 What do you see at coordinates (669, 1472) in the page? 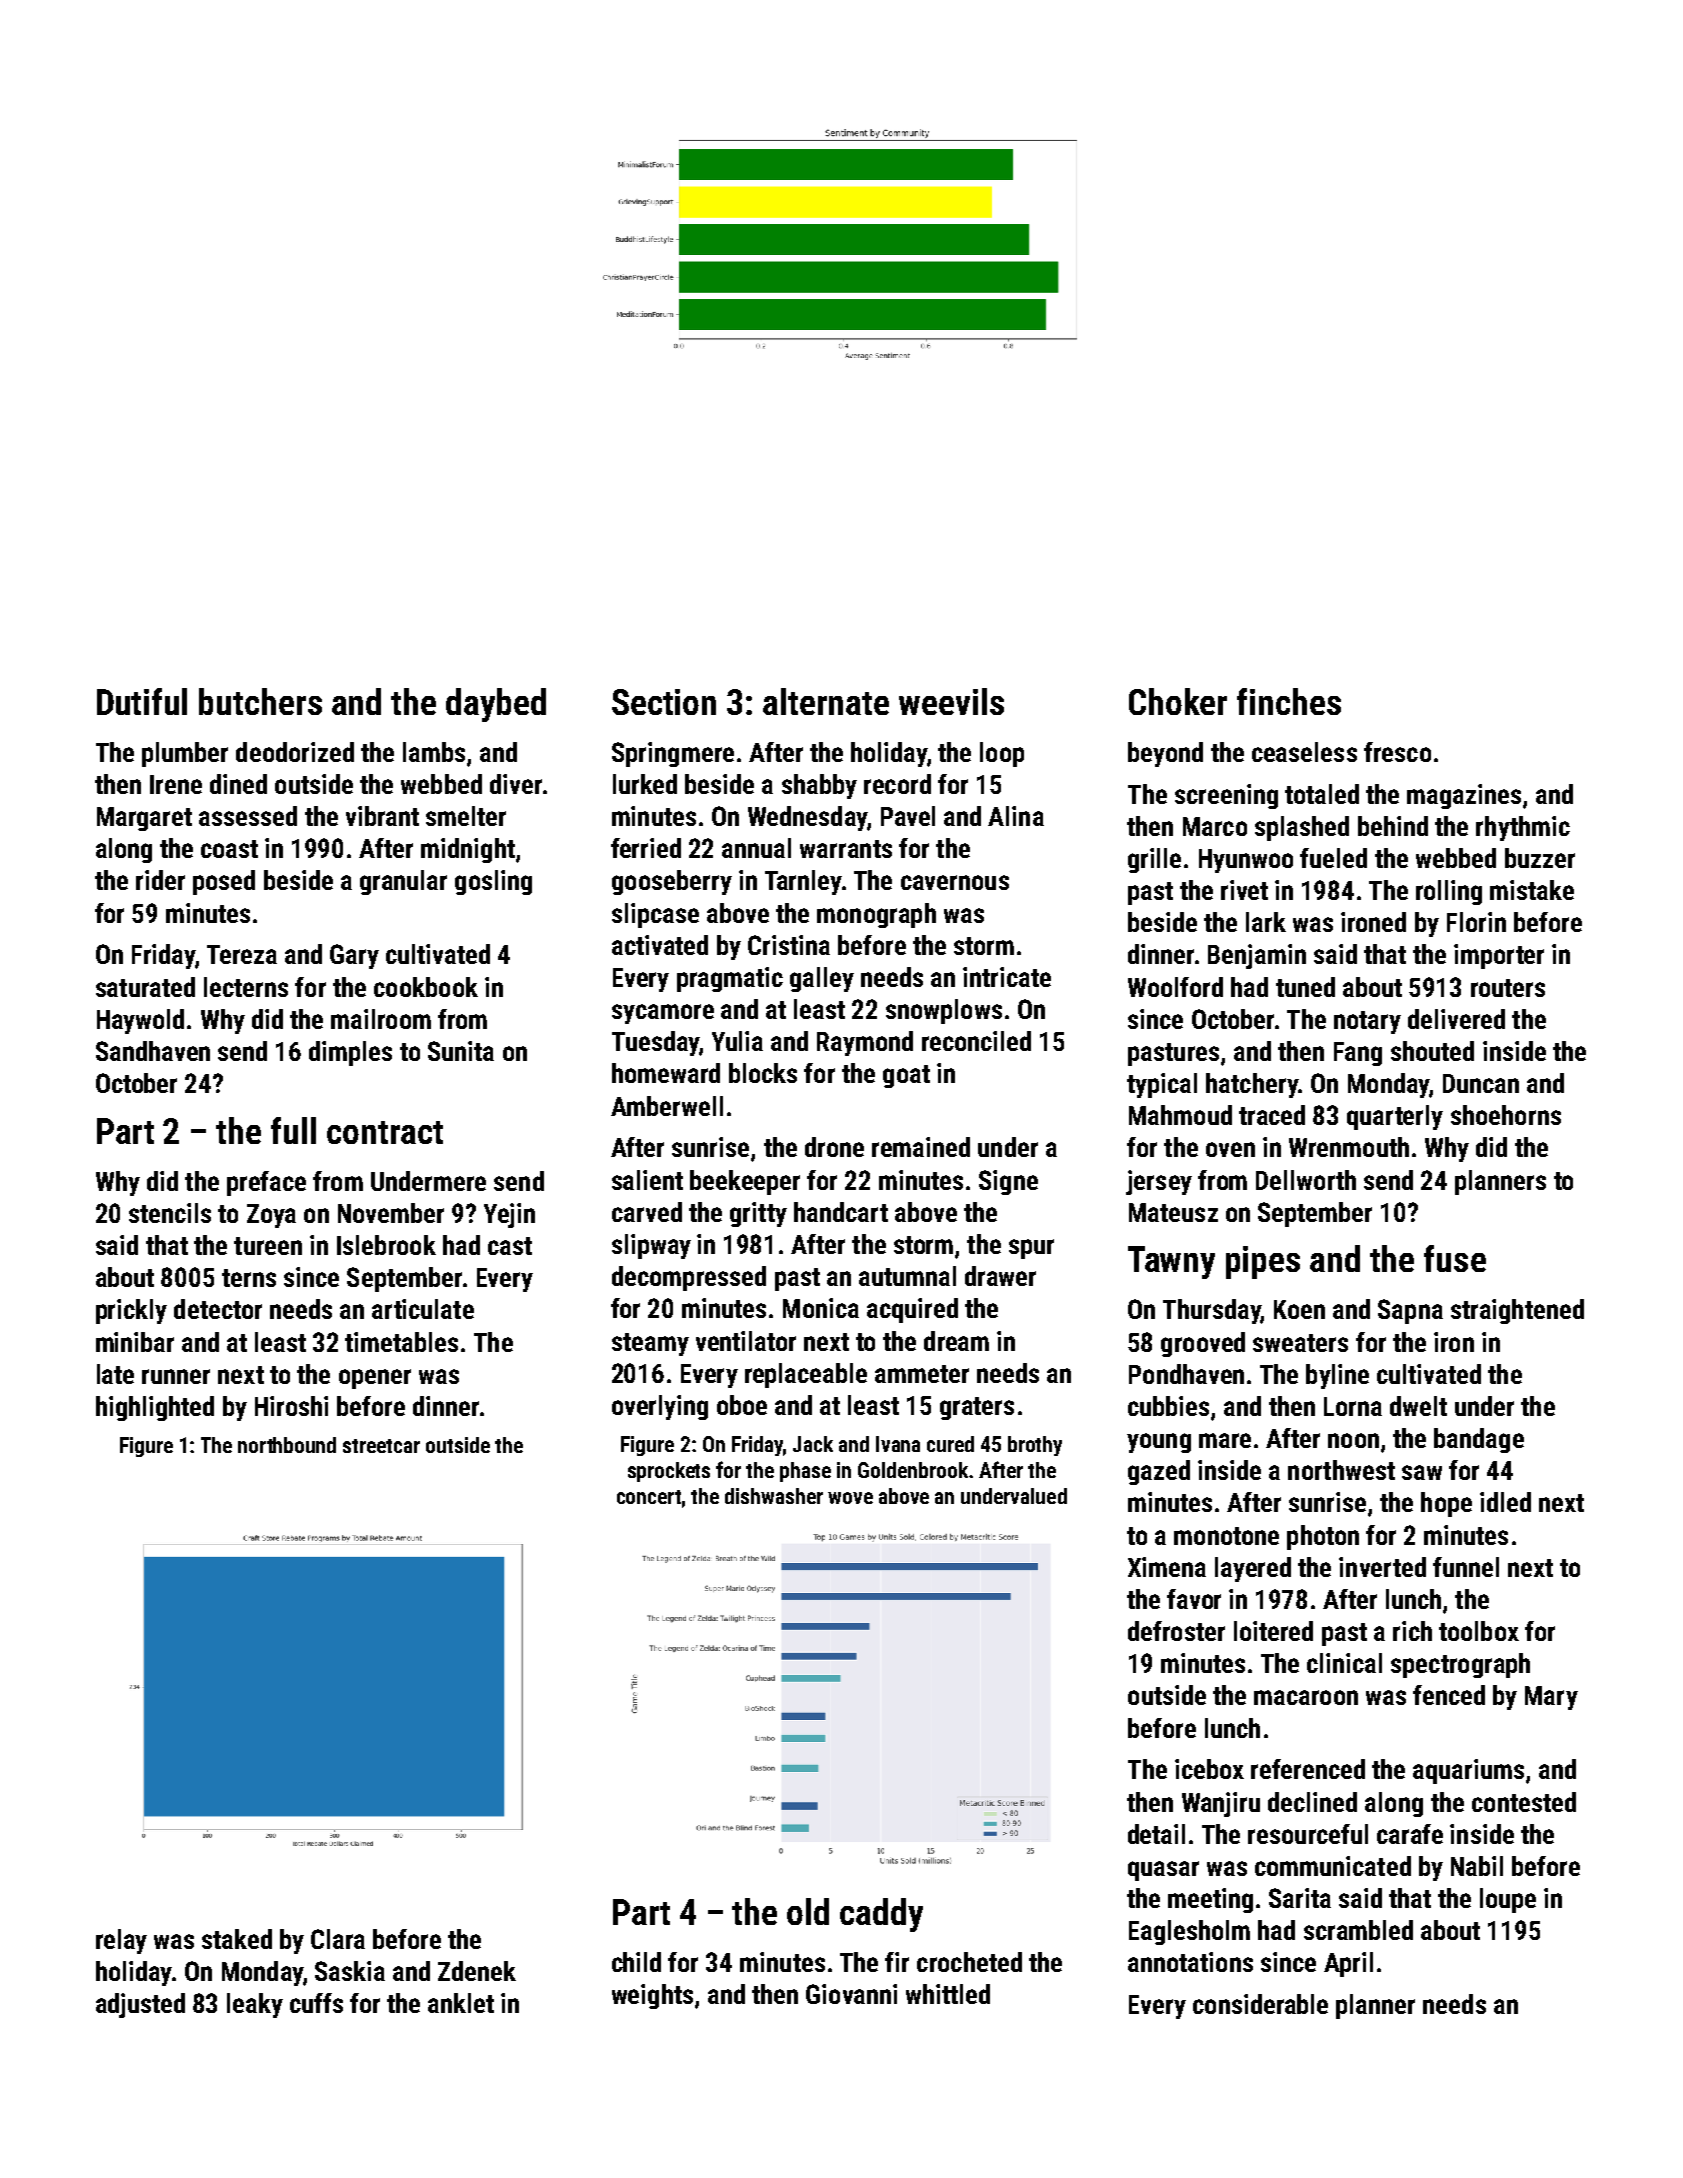
I see `sprockets` at bounding box center [669, 1472].
